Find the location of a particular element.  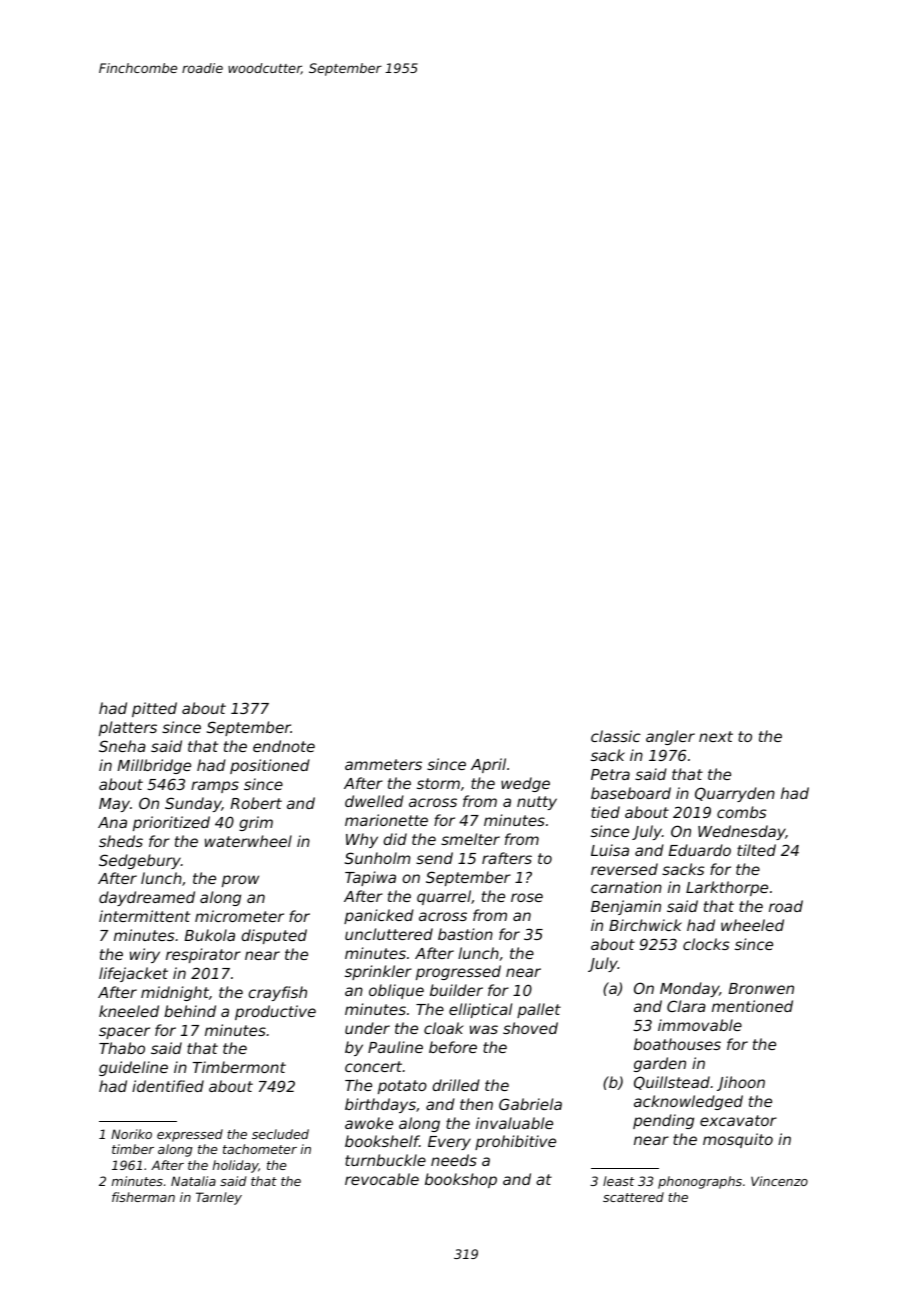

storm is located at coordinates (438, 783).
